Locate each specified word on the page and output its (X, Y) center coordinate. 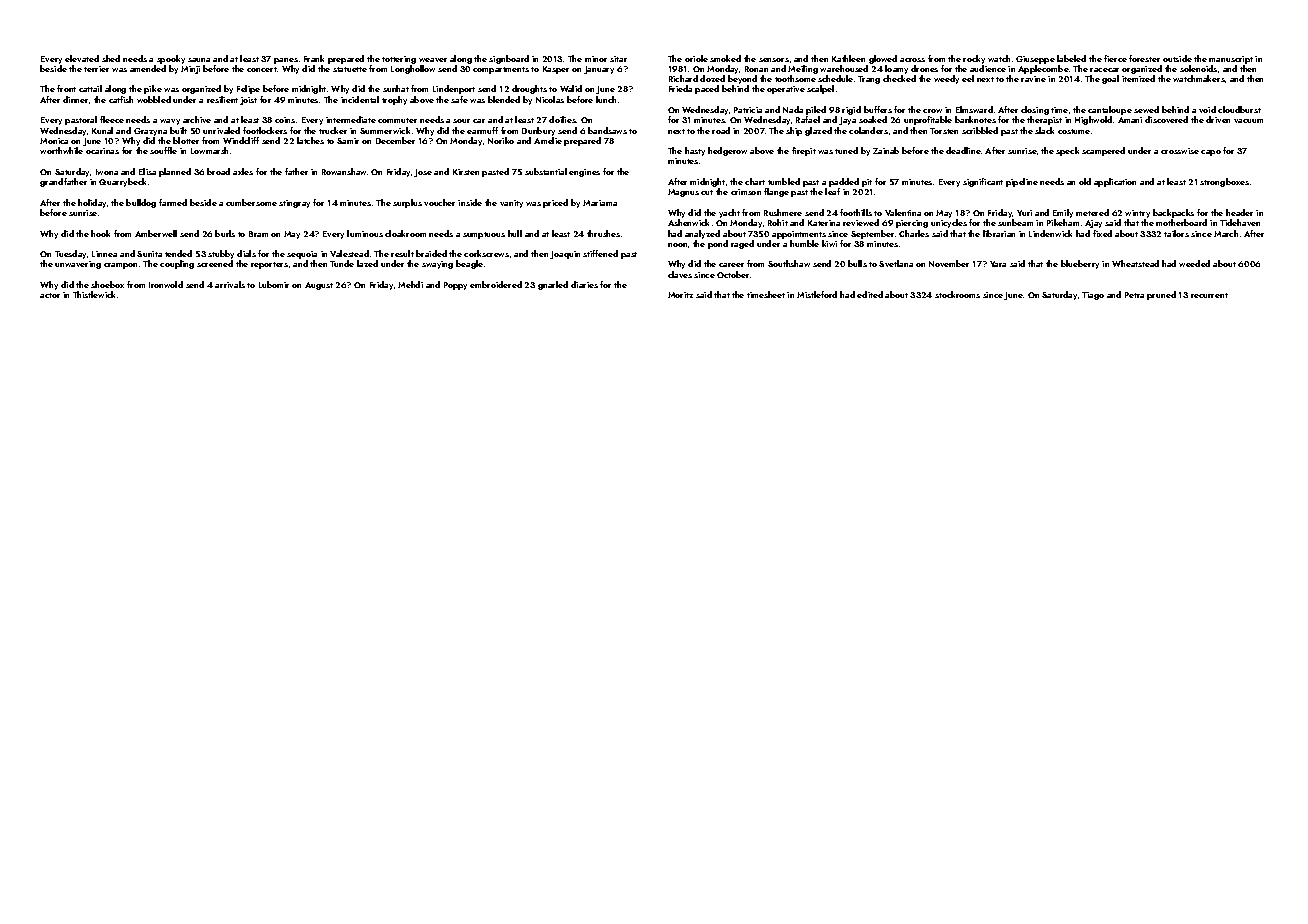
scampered (1103, 151)
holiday (92, 203)
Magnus (683, 193)
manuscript (1231, 60)
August (319, 286)
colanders (868, 130)
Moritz (680, 295)
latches (310, 140)
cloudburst (1239, 109)
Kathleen (848, 58)
